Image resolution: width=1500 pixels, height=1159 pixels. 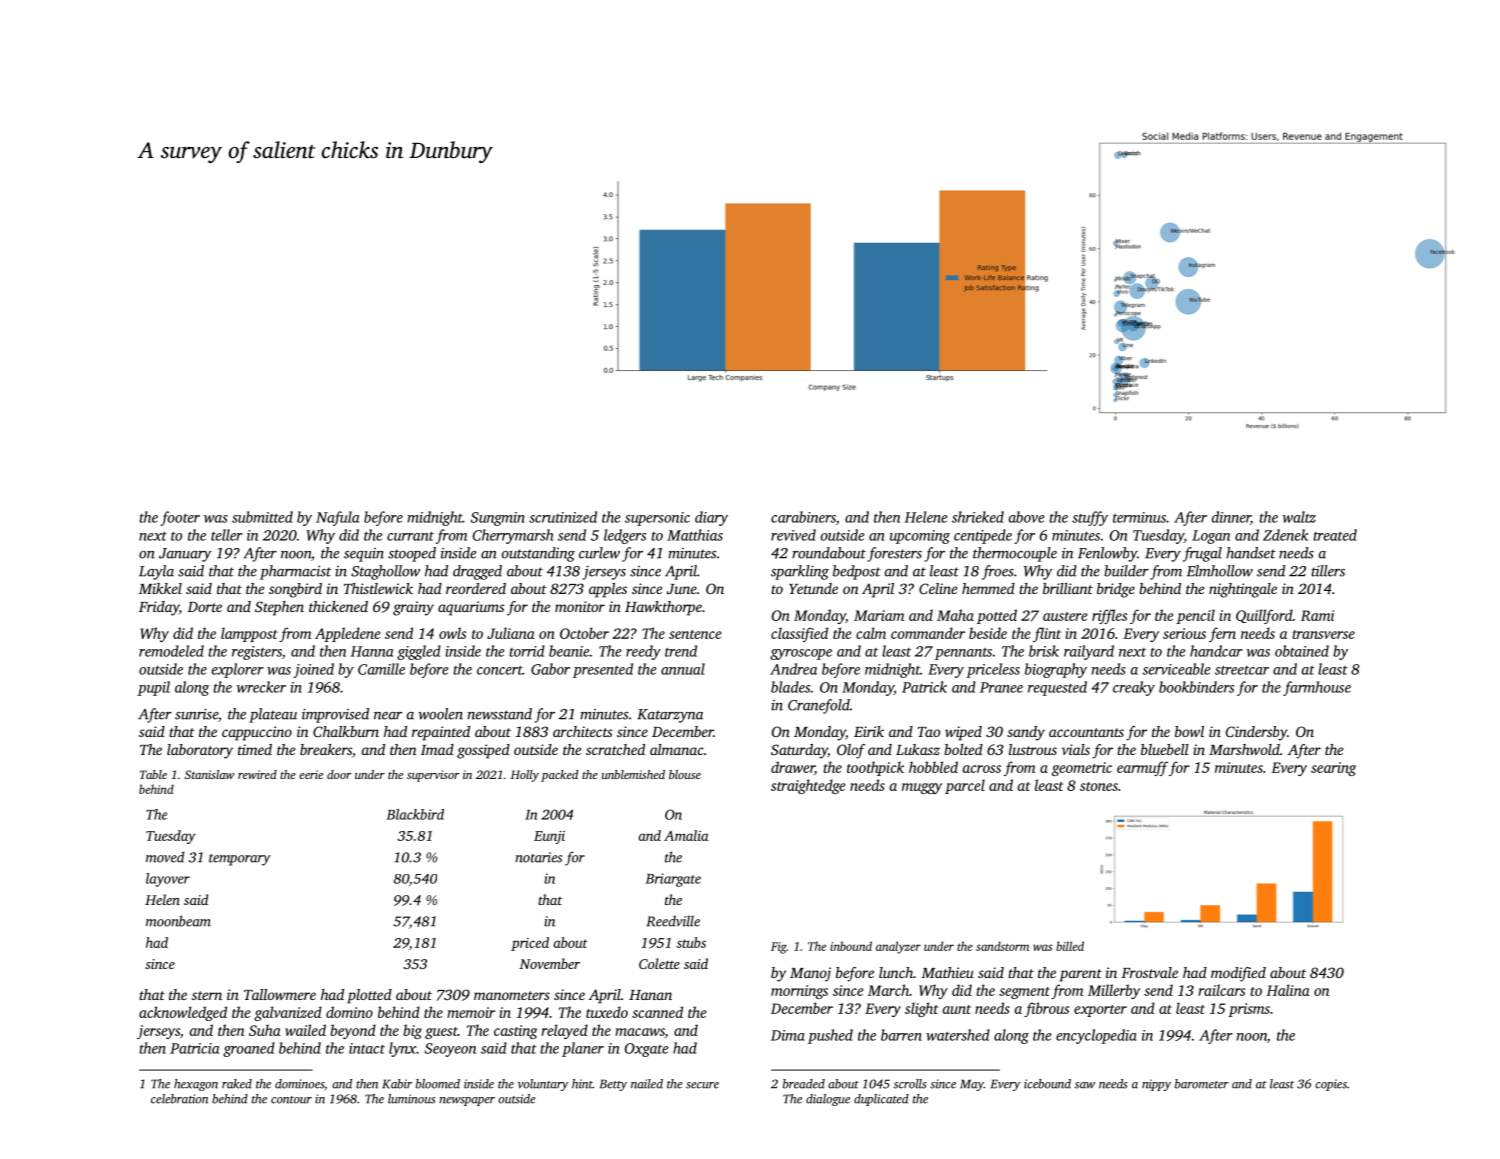 I want to click on door, so click(x=339, y=774).
